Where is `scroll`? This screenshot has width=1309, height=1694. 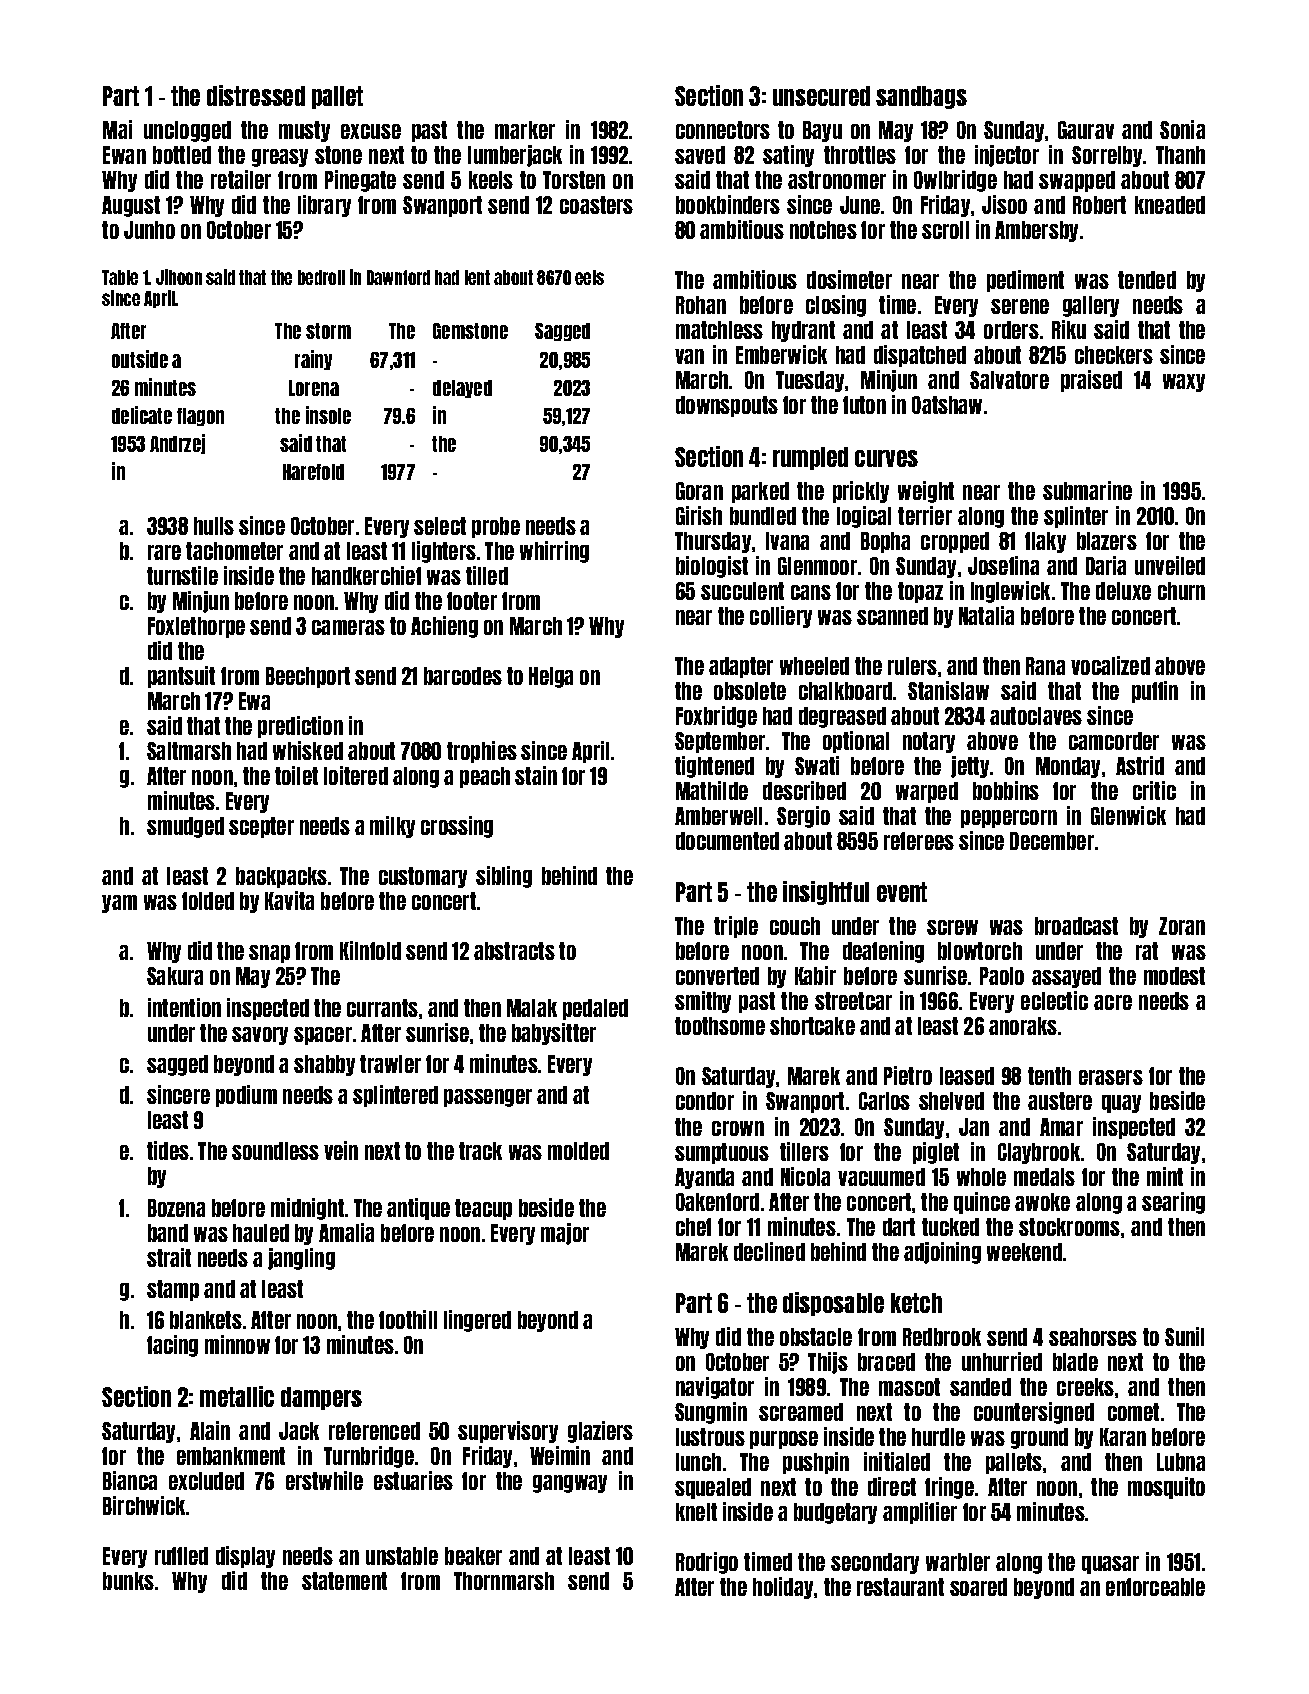
scroll is located at coordinates (945, 230).
